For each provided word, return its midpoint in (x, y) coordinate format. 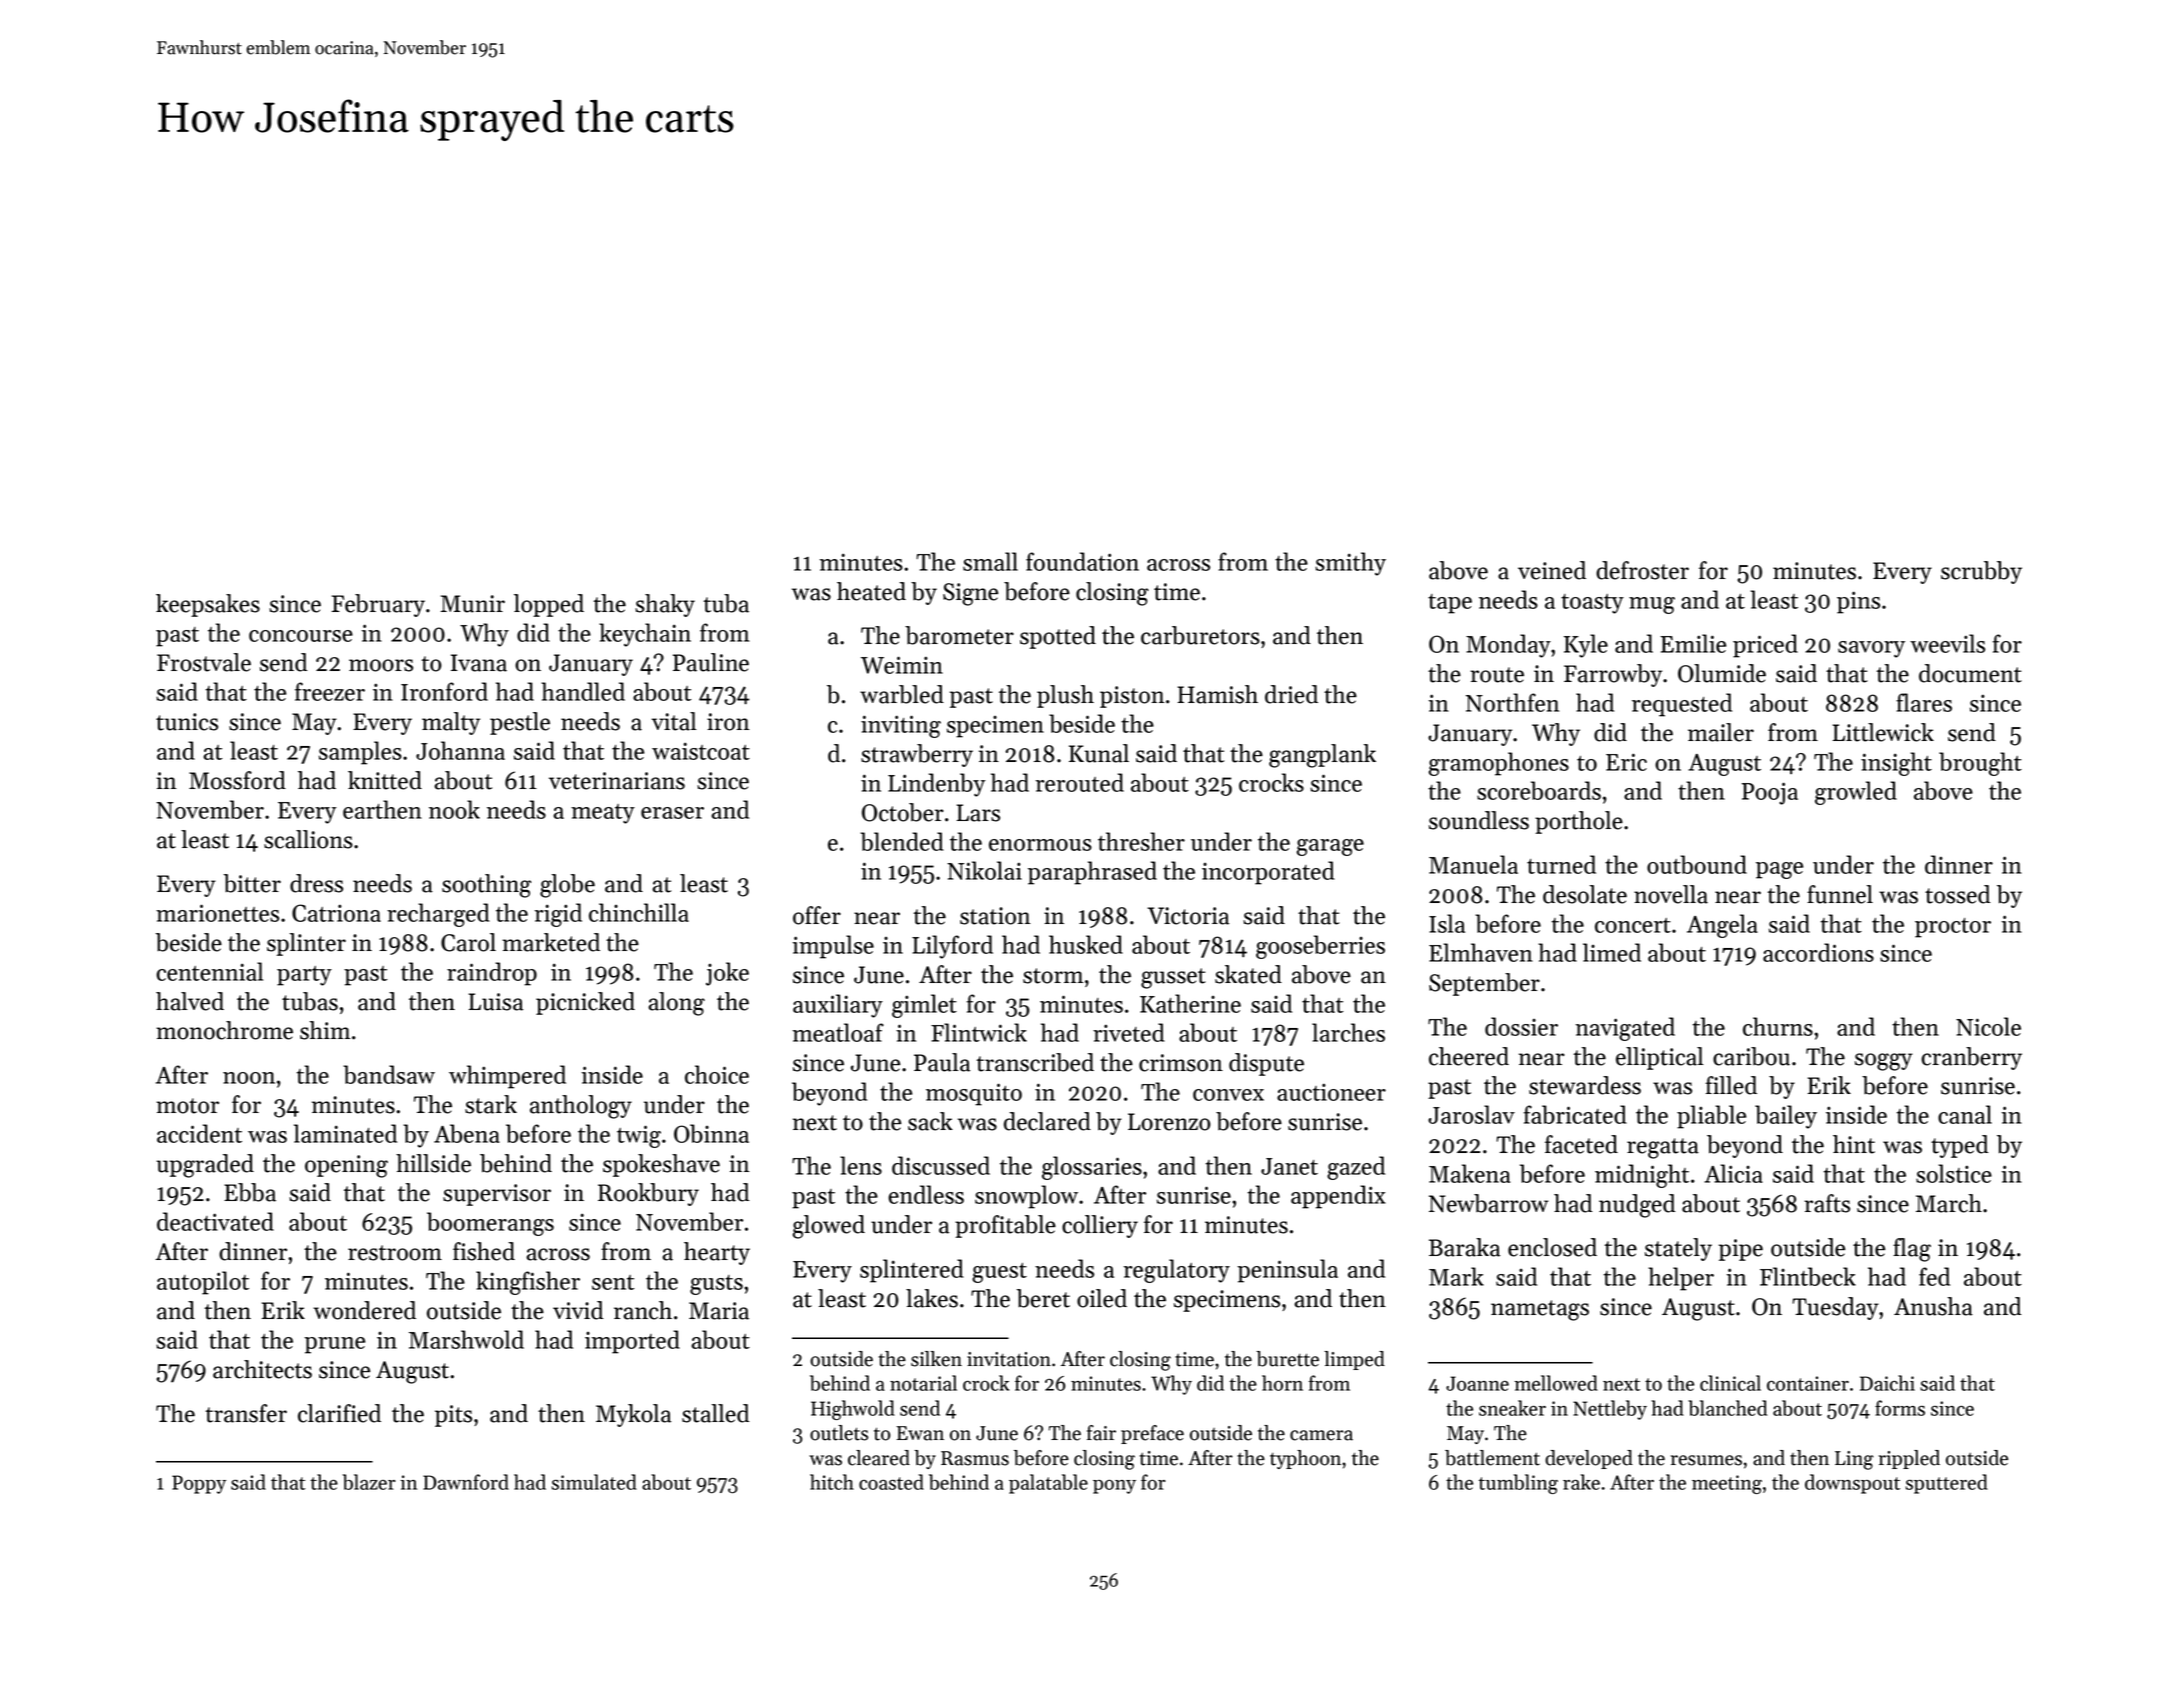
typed (1960, 1146)
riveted (1129, 1032)
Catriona (336, 913)
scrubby (1981, 572)
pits (453, 1416)
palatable (1048, 1484)
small (990, 561)
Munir (472, 604)
